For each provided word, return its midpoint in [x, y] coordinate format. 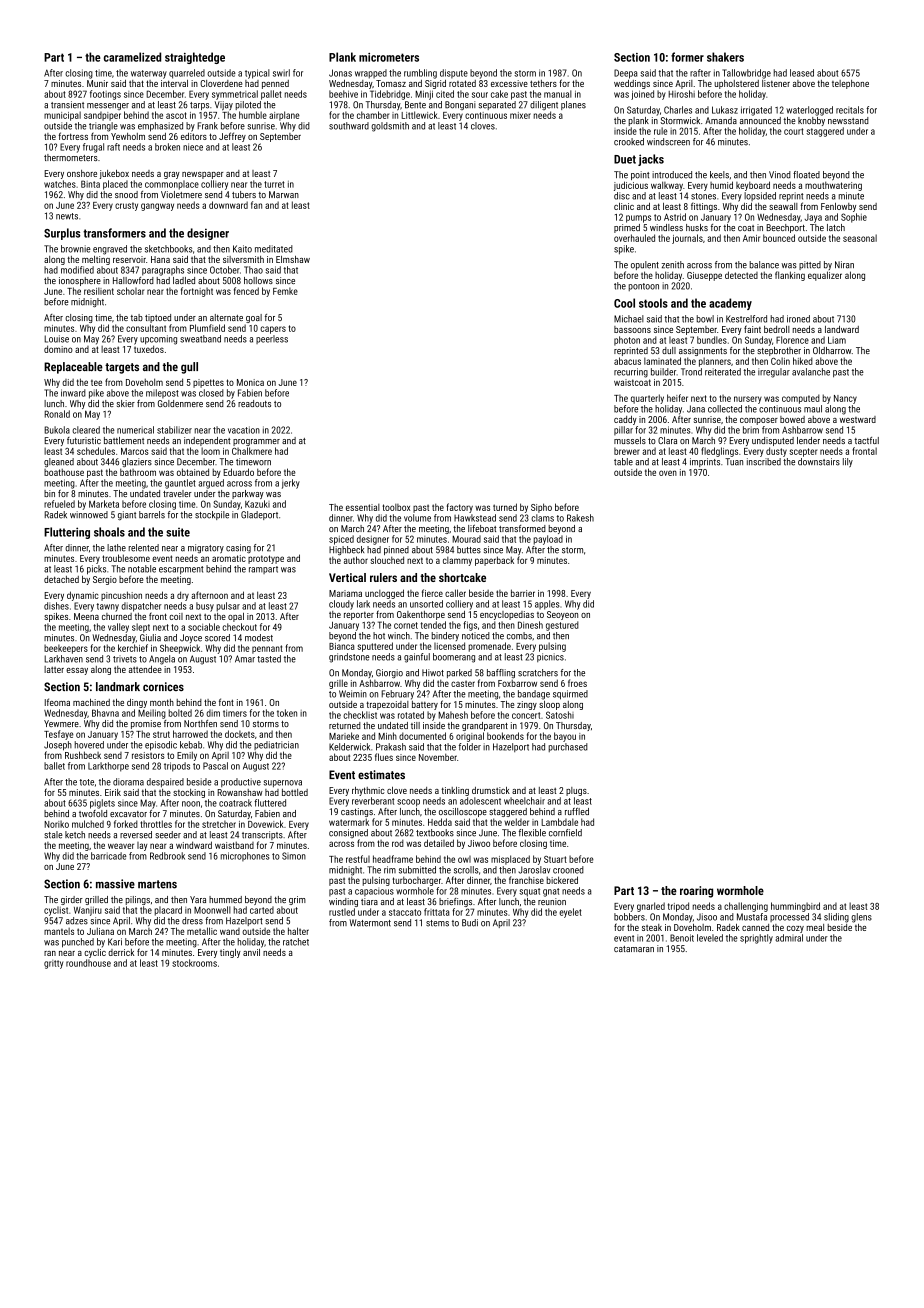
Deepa [625, 74]
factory [460, 508]
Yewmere [61, 723]
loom [210, 451]
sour [480, 95]
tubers [244, 194]
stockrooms [194, 963]
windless [666, 227]
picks [96, 570]
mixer [520, 115]
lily [848, 462]
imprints [705, 462]
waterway [149, 74]
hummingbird [795, 907]
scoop [408, 803]
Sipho [541, 508]
